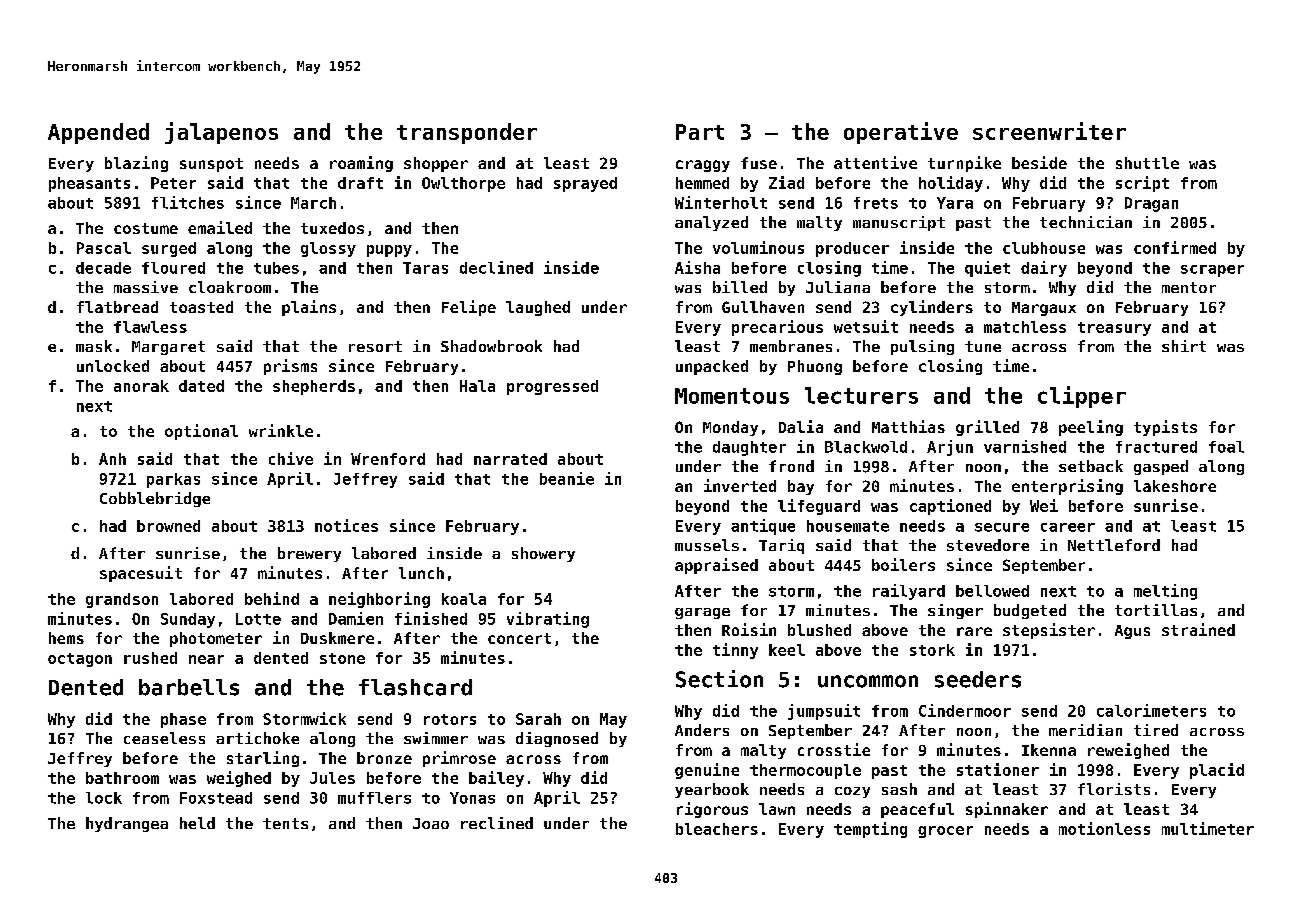  What do you see at coordinates (1132, 632) in the page?
I see `Agus` at bounding box center [1132, 632].
